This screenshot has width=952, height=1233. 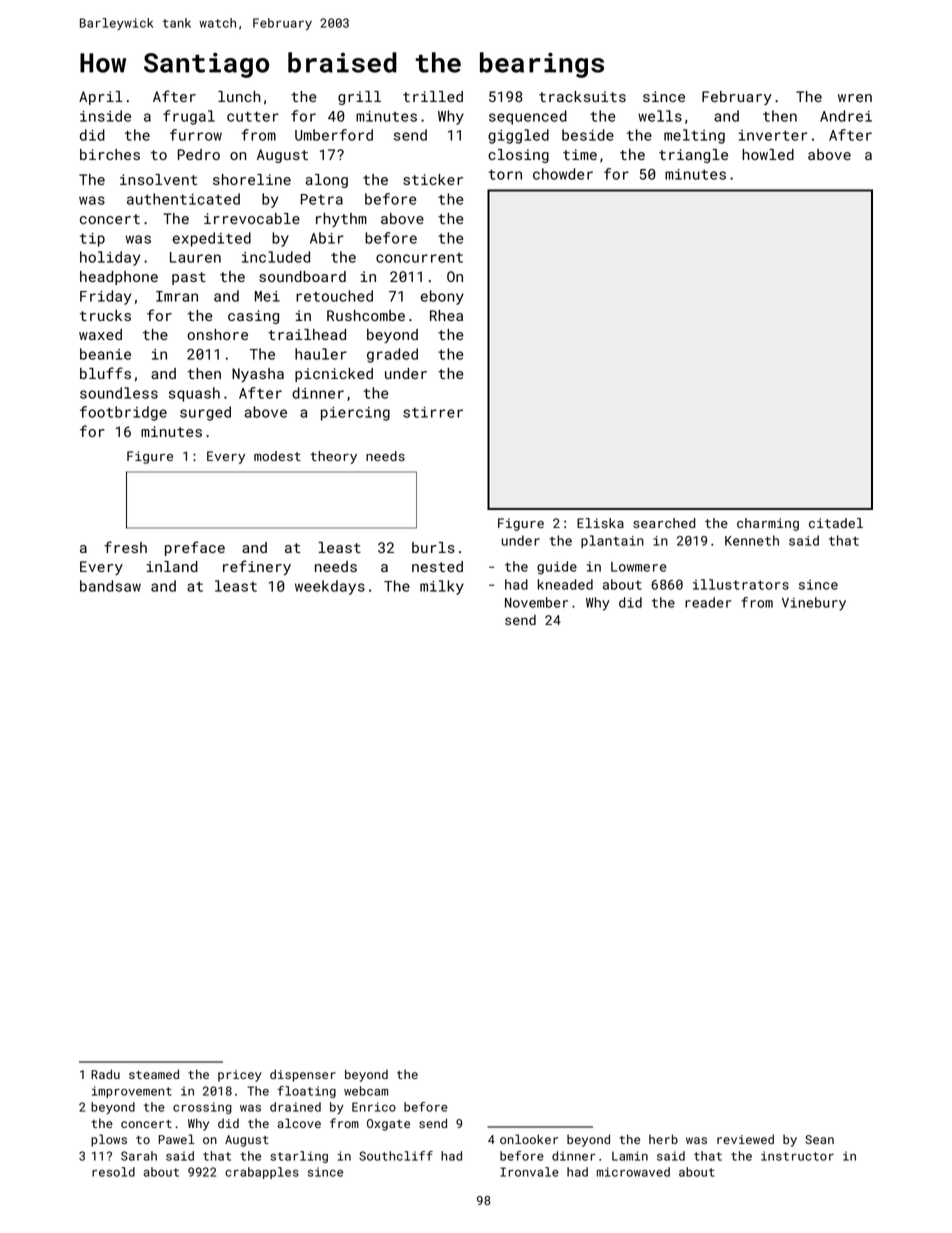 What do you see at coordinates (819, 1139) in the screenshot?
I see `Sean` at bounding box center [819, 1139].
